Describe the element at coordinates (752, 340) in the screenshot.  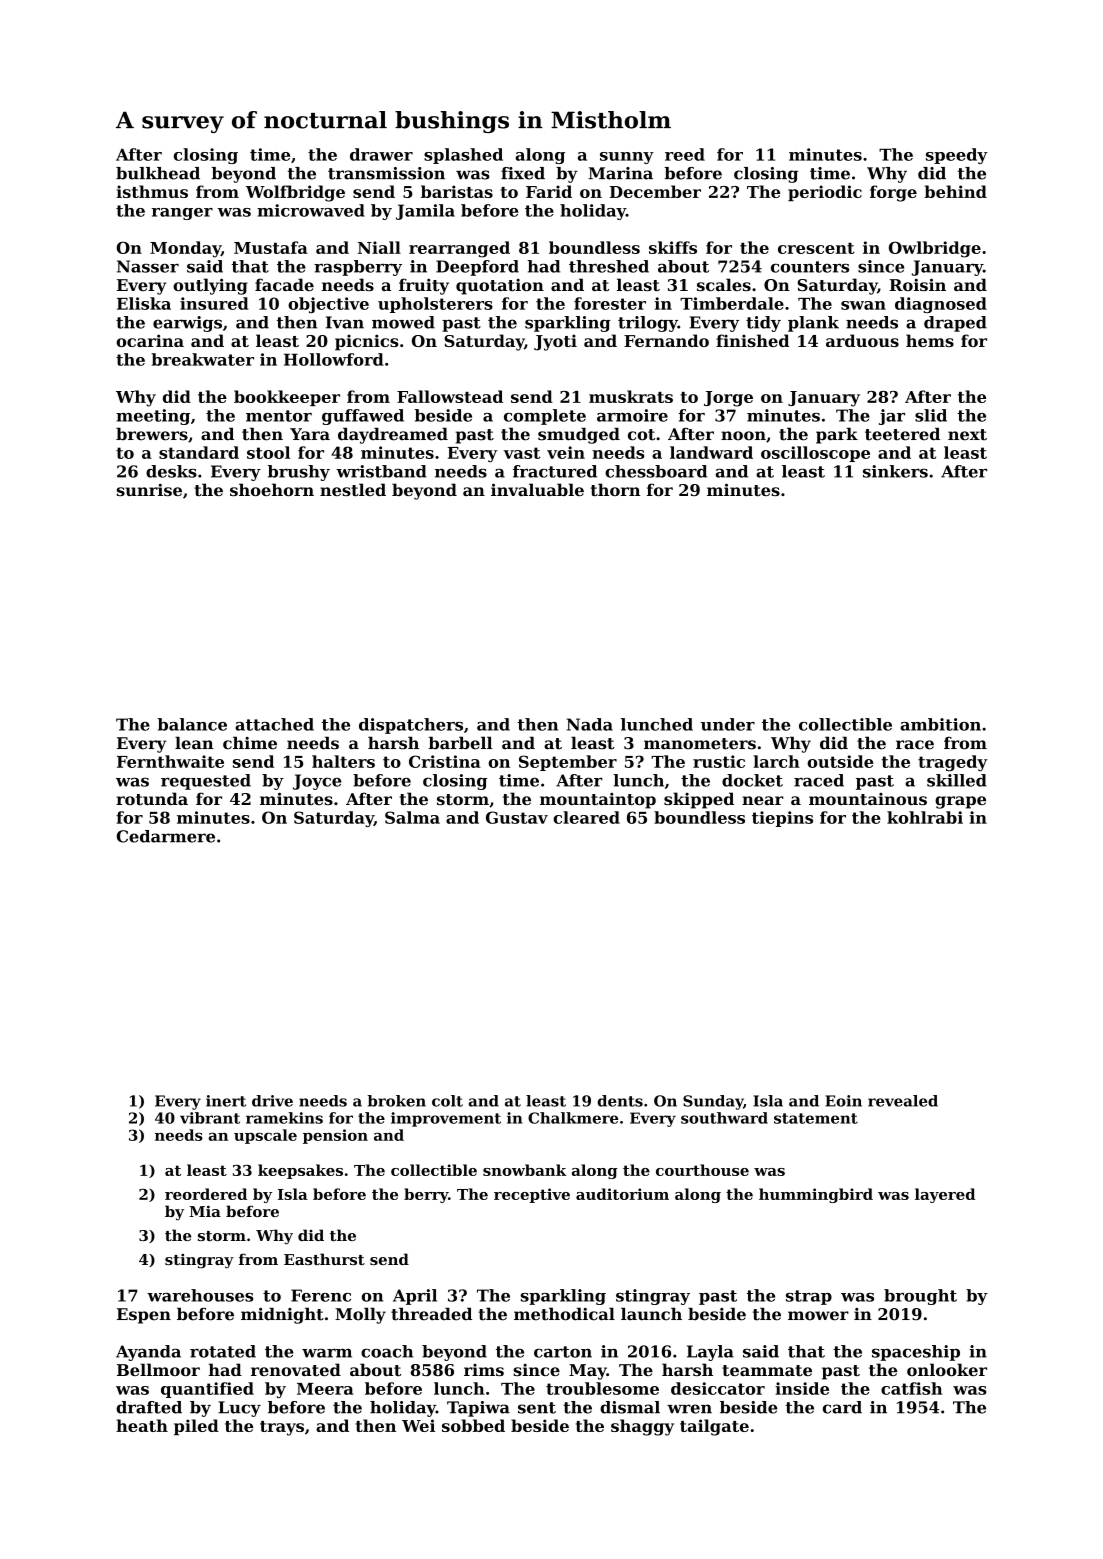
I see `finished` at that location.
